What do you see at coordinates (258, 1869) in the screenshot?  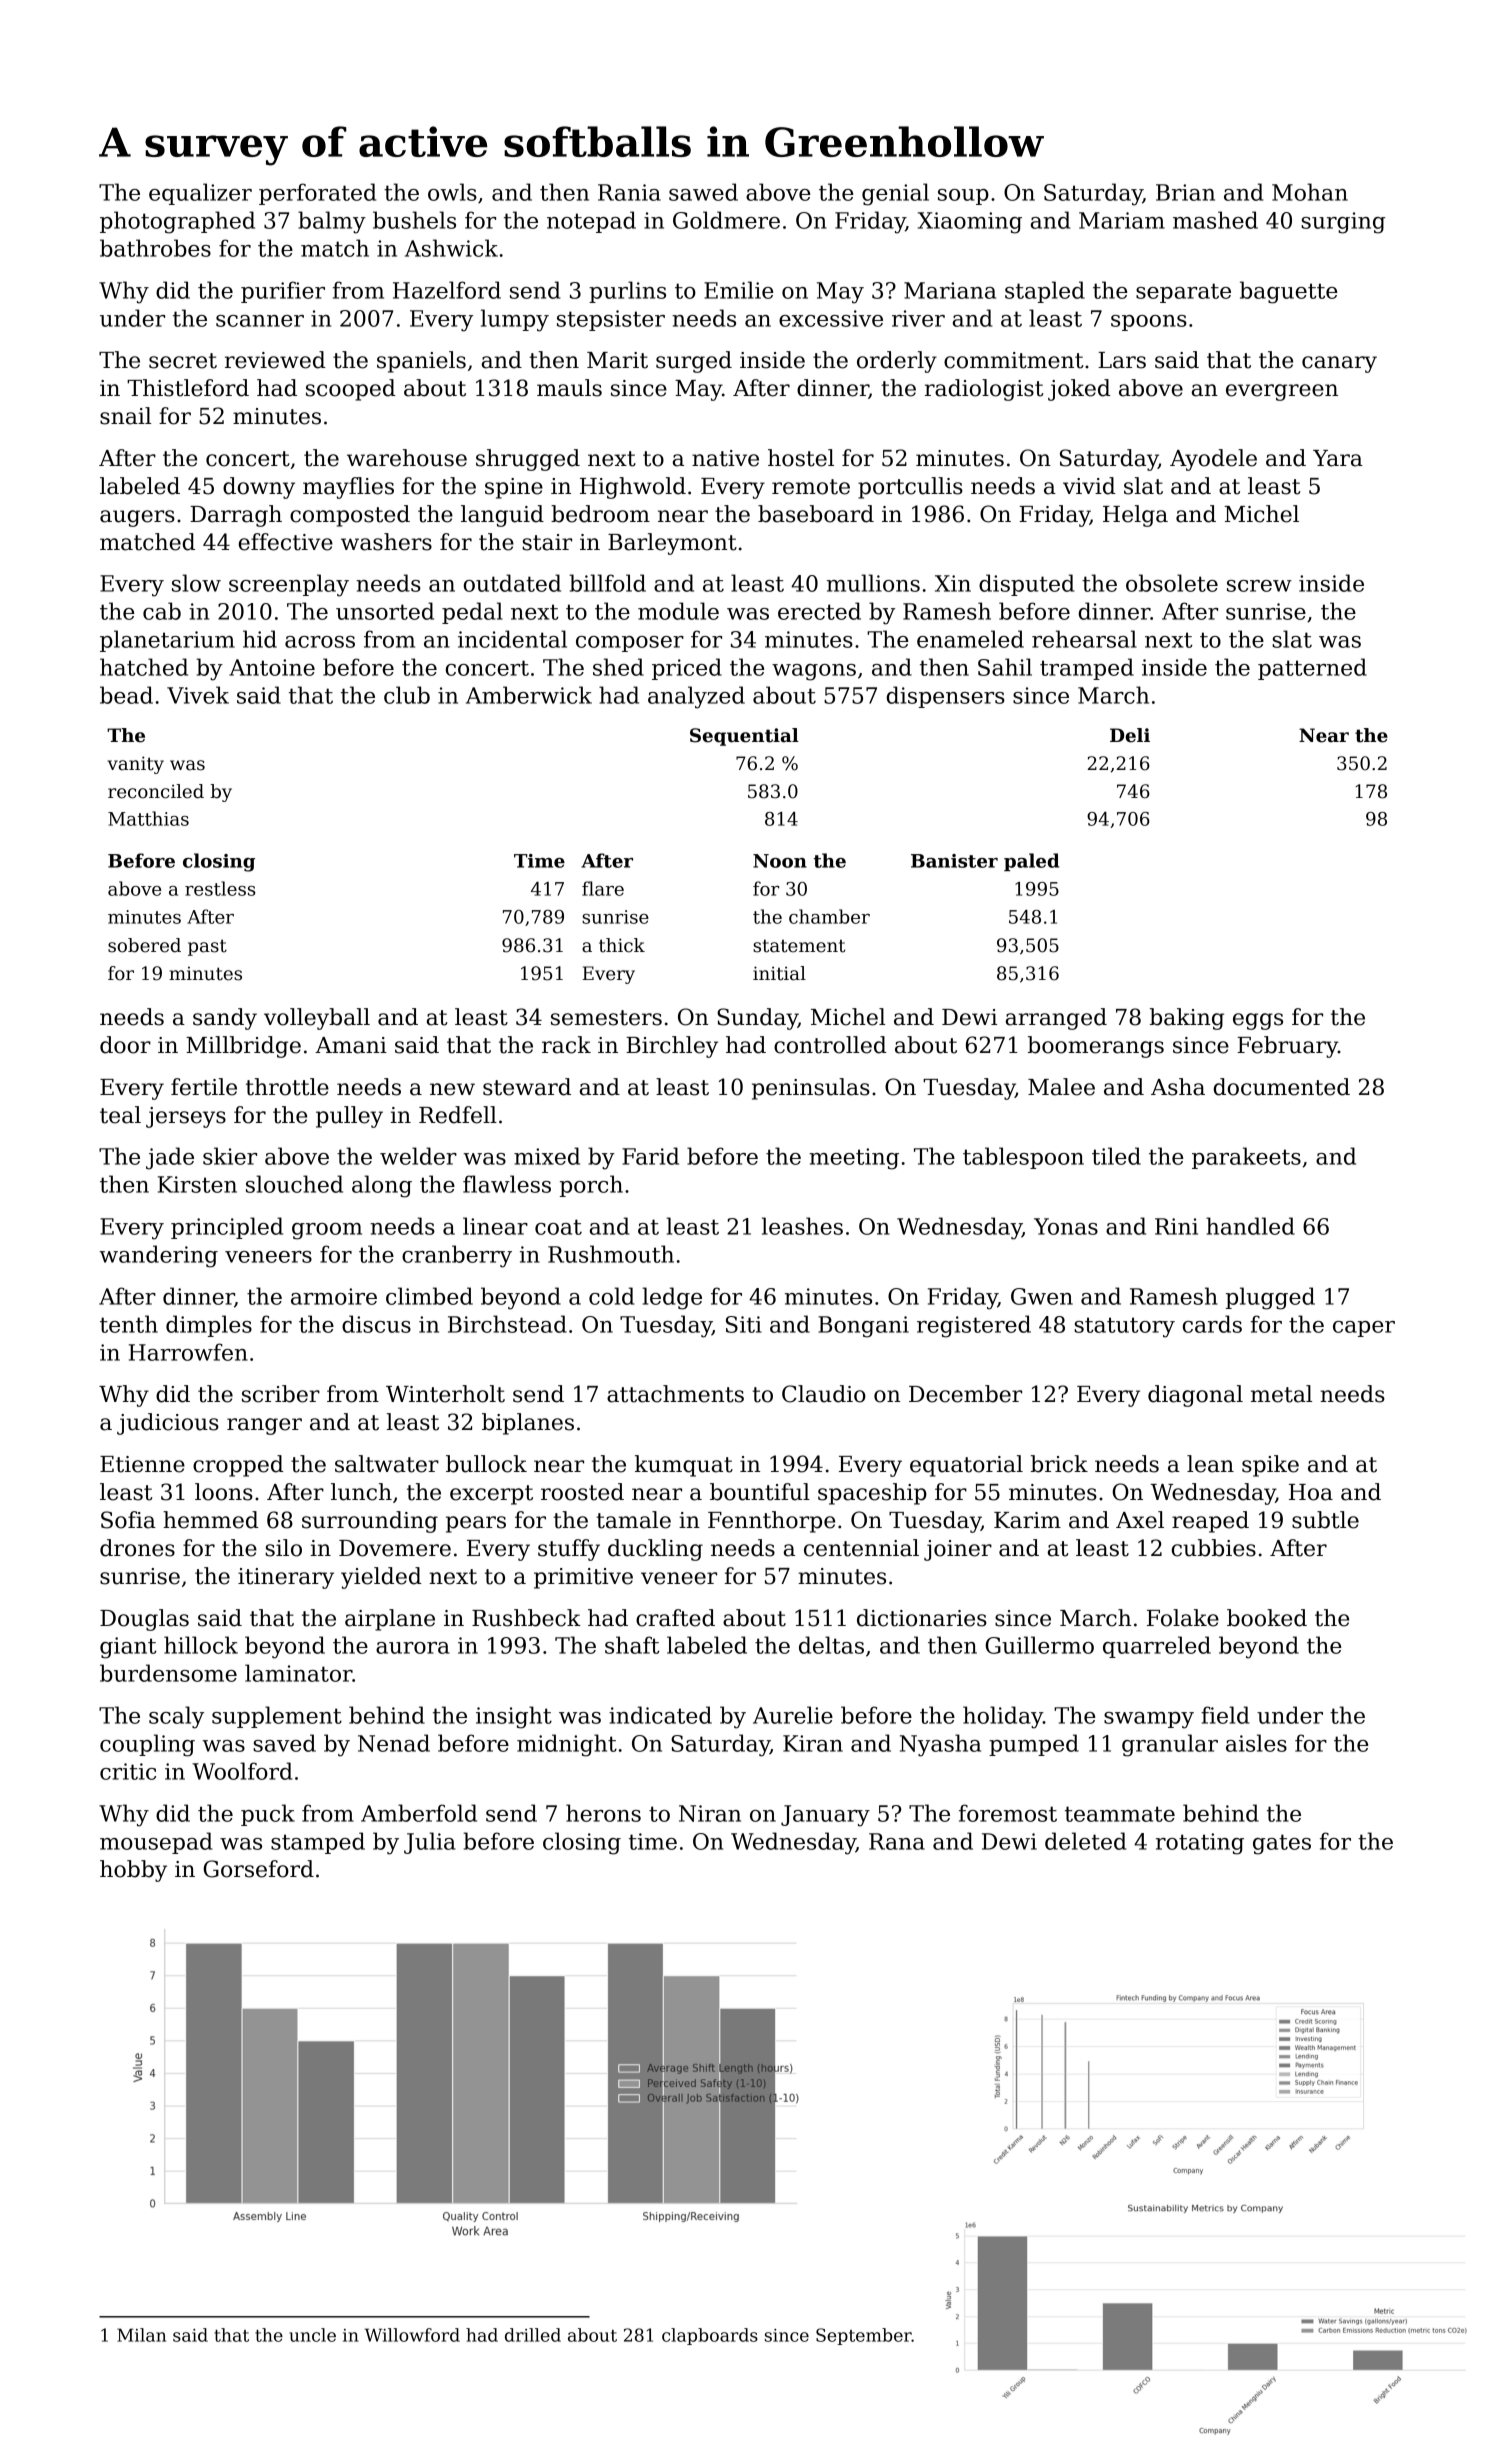 I see `Gorseford` at bounding box center [258, 1869].
